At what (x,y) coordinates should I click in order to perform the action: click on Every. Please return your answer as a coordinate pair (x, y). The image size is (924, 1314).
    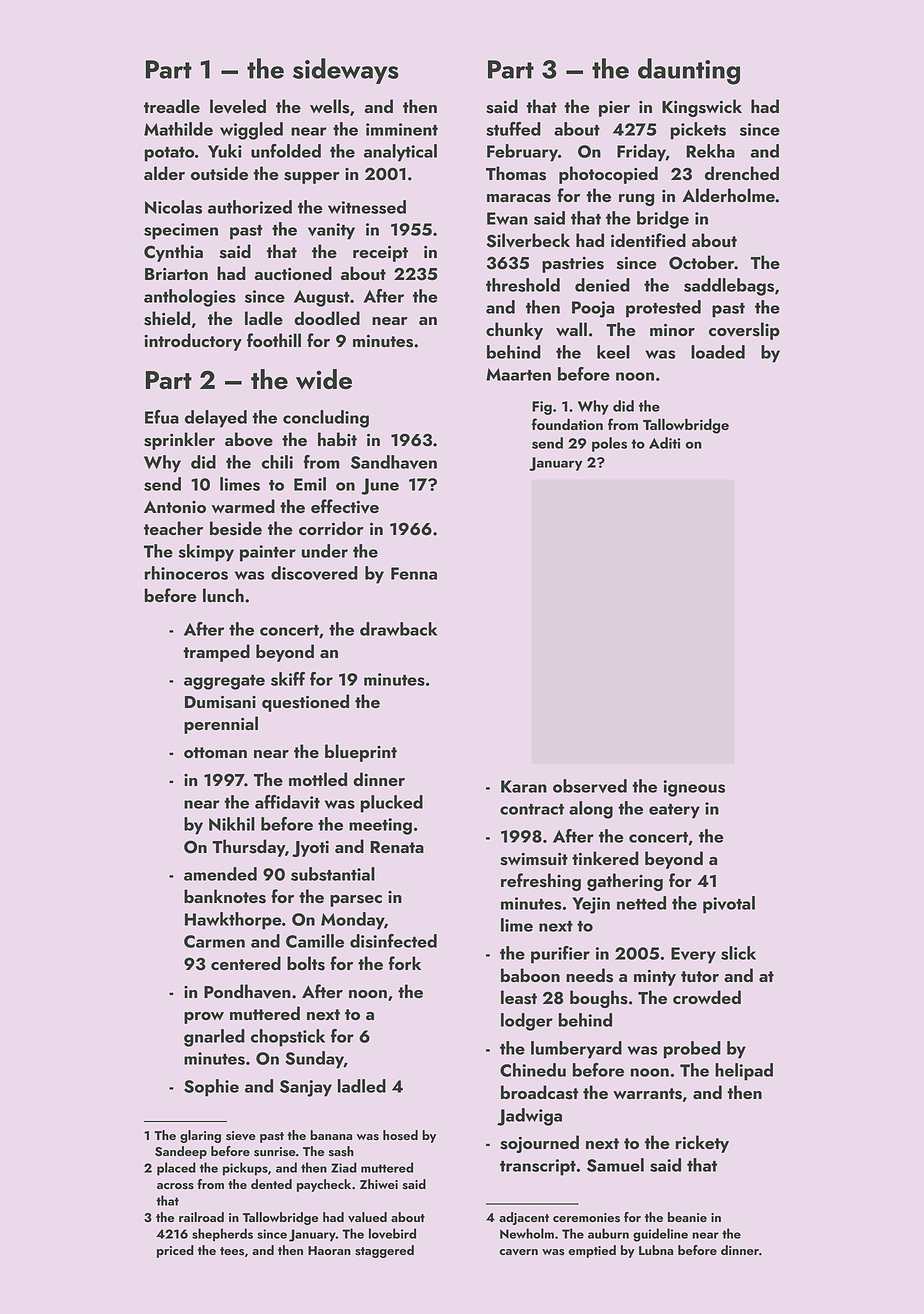
    Looking at the image, I should click on (693, 955).
